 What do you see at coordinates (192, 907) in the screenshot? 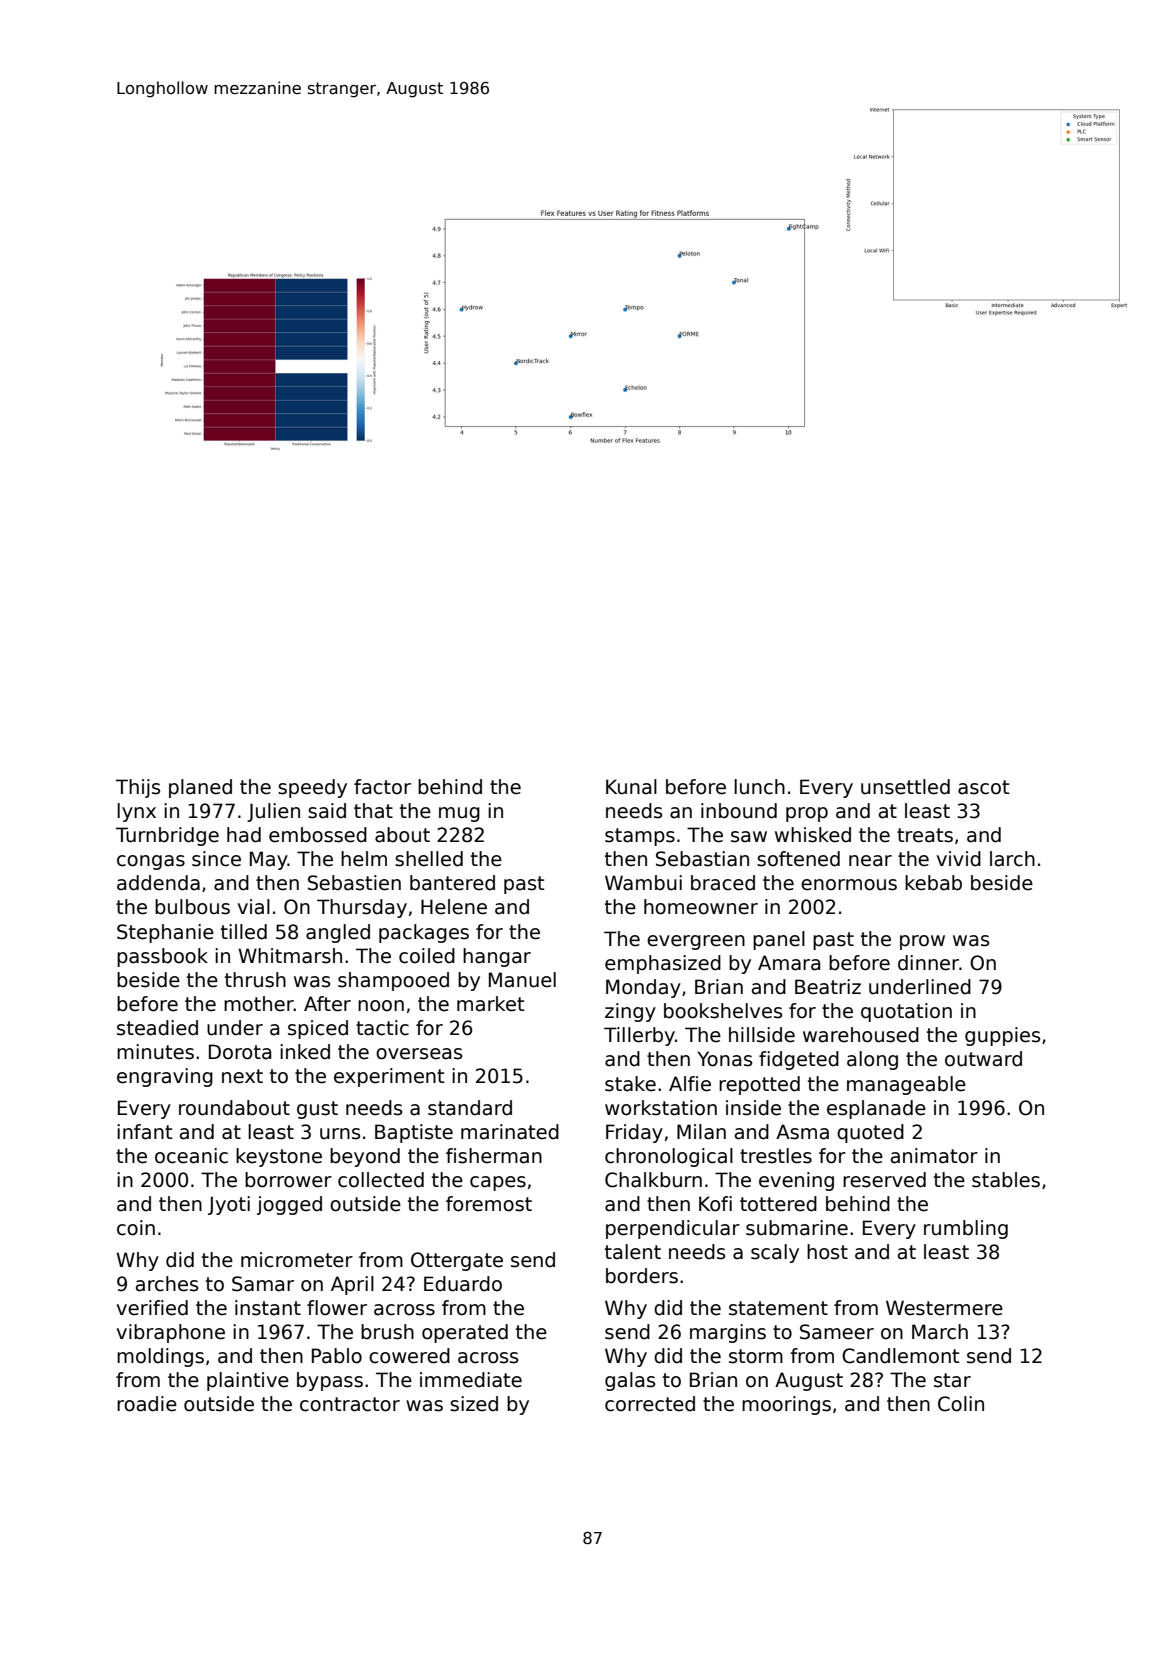
I see `bulbous` at bounding box center [192, 907].
